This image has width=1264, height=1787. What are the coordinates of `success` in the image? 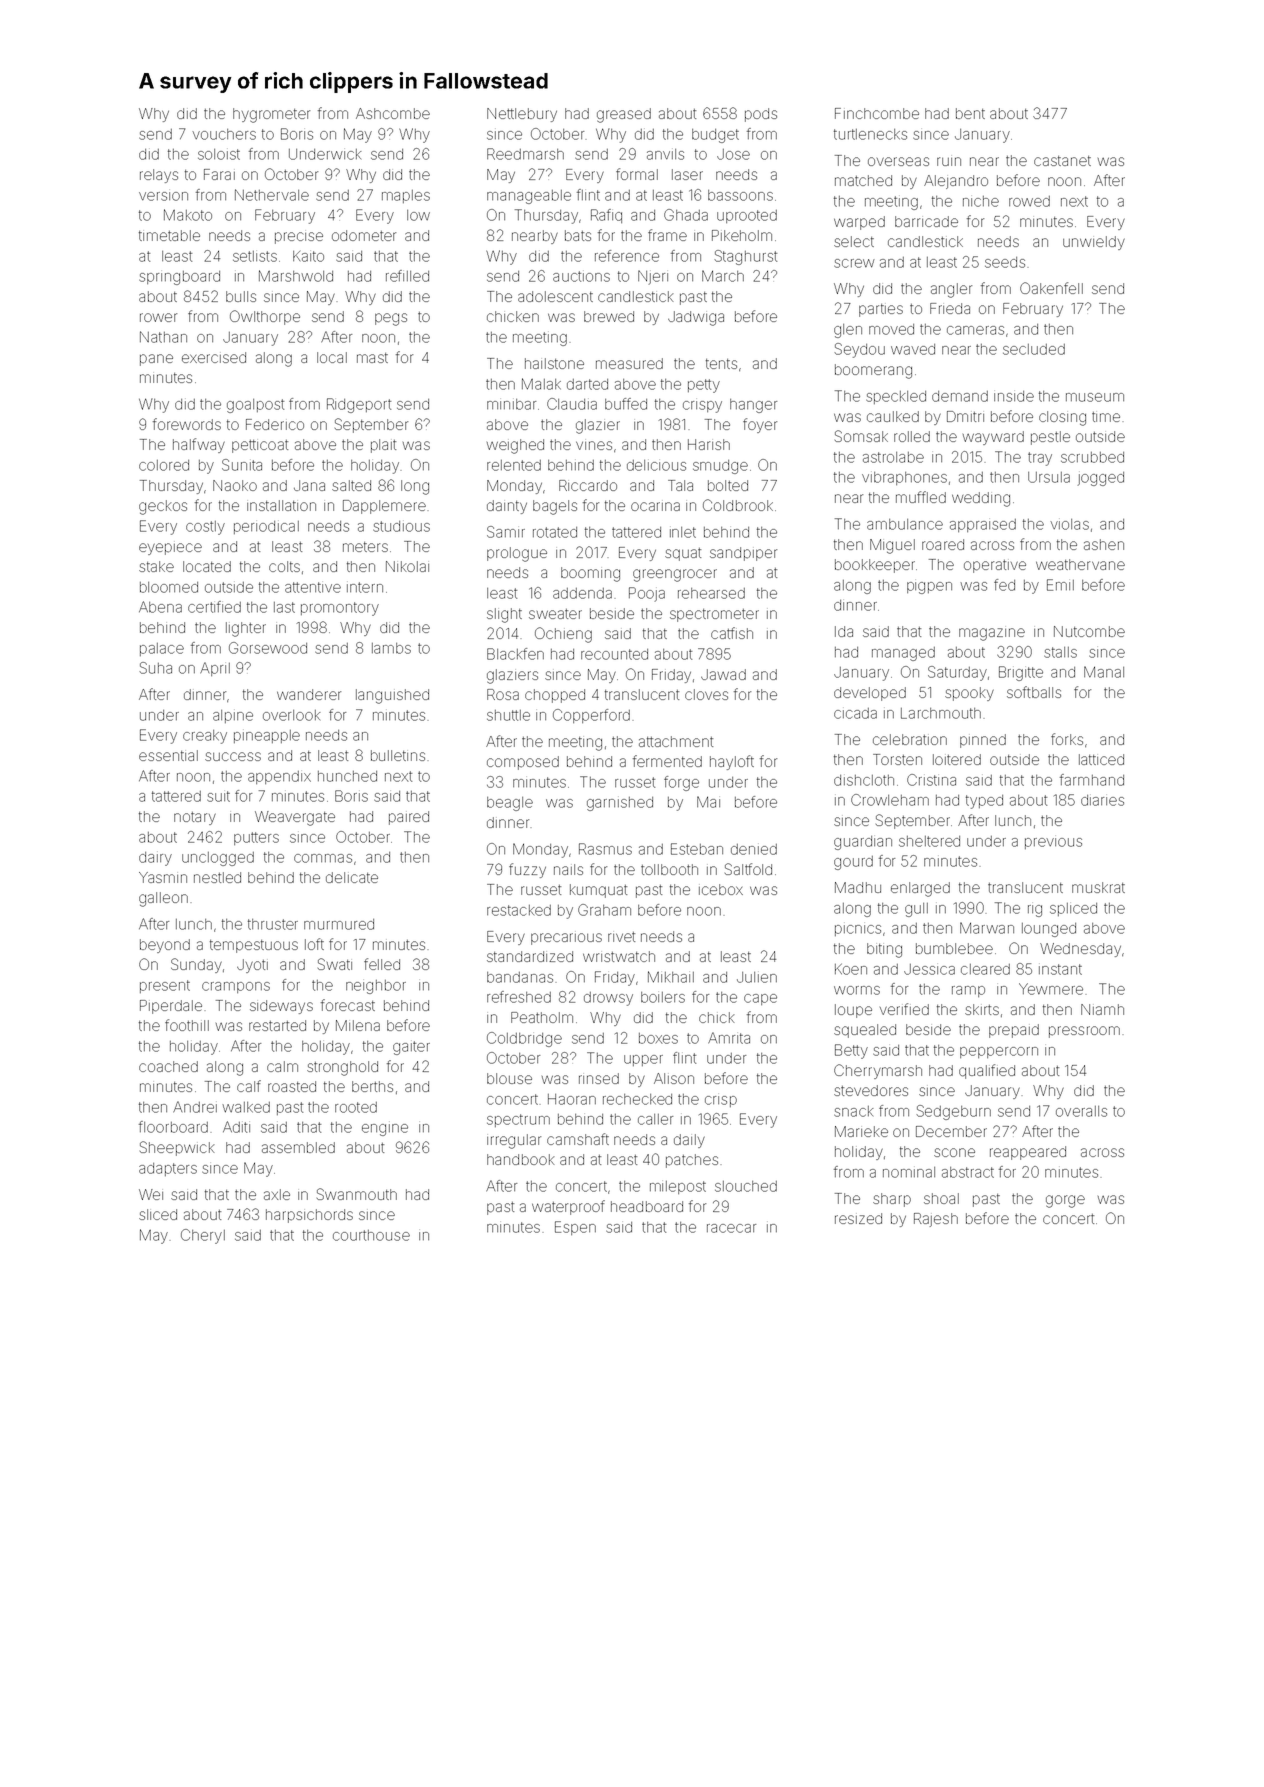 It's located at (233, 756).
